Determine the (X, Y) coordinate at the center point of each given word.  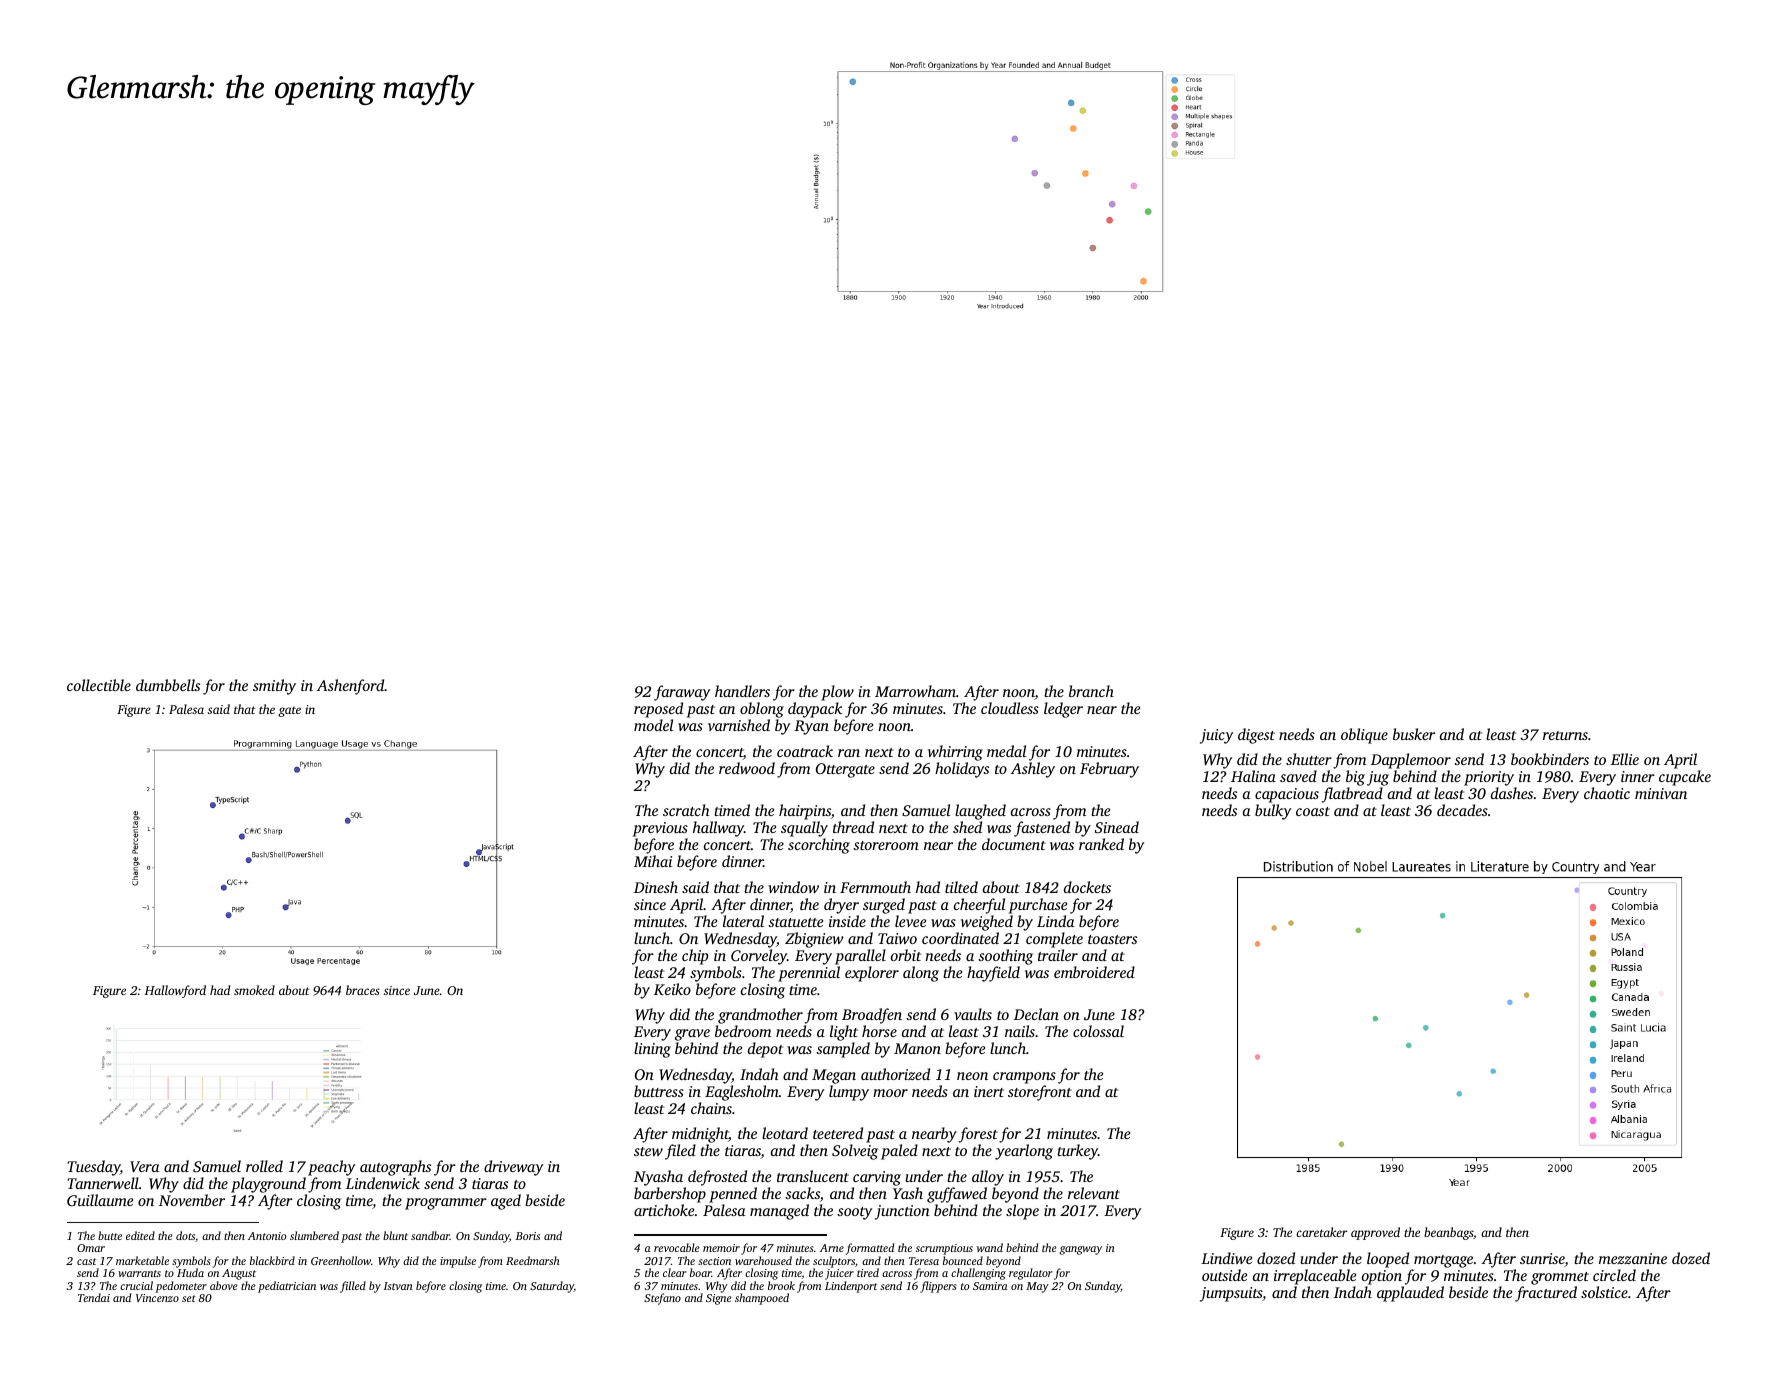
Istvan (398, 1286)
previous (660, 829)
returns (1565, 735)
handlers (742, 691)
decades (1462, 810)
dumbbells (168, 685)
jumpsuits (1231, 1294)
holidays (962, 770)
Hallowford (175, 991)
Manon (917, 1048)
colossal (1098, 1031)
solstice (1604, 1292)
